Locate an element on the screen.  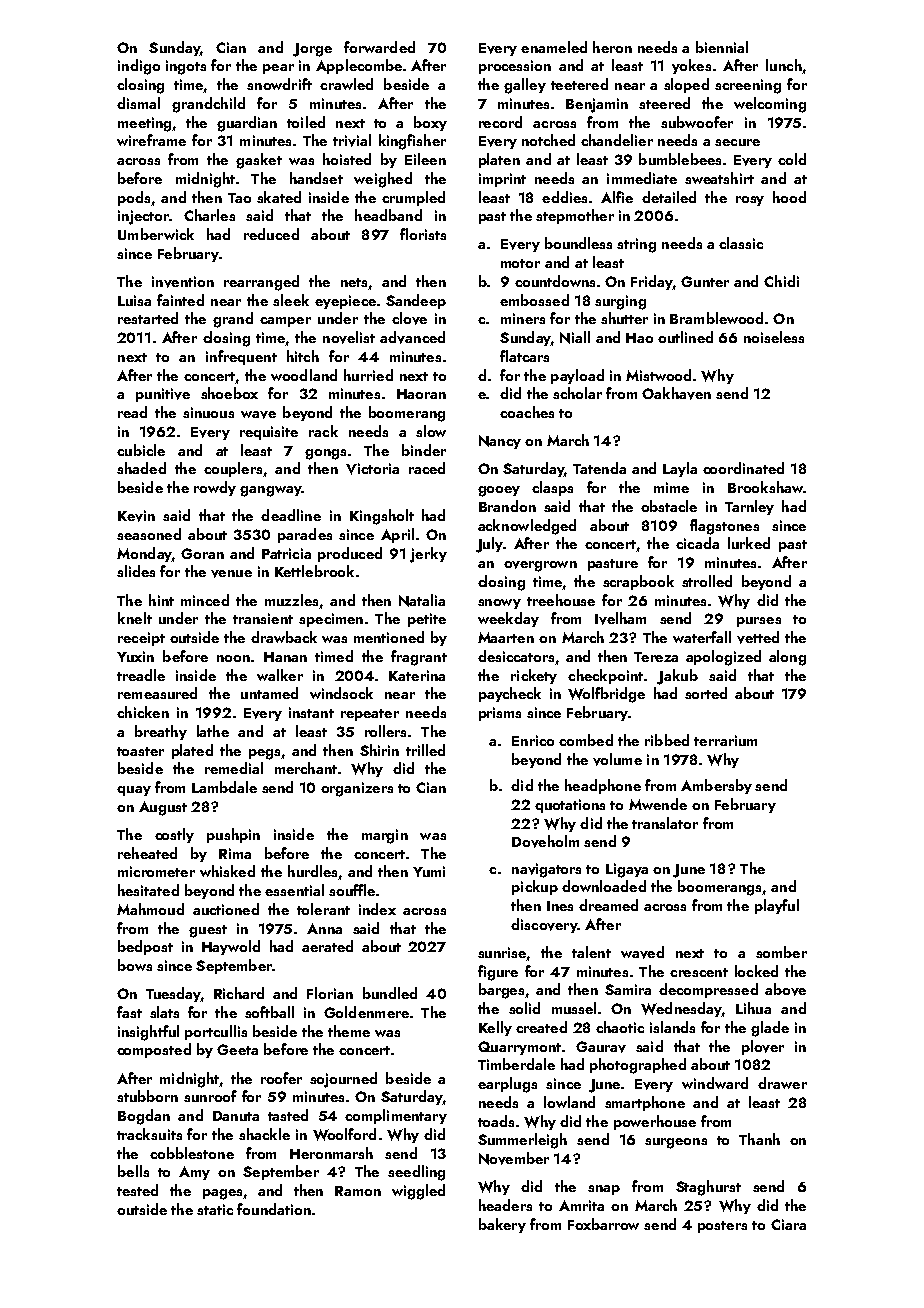
headers is located at coordinates (505, 1205).
